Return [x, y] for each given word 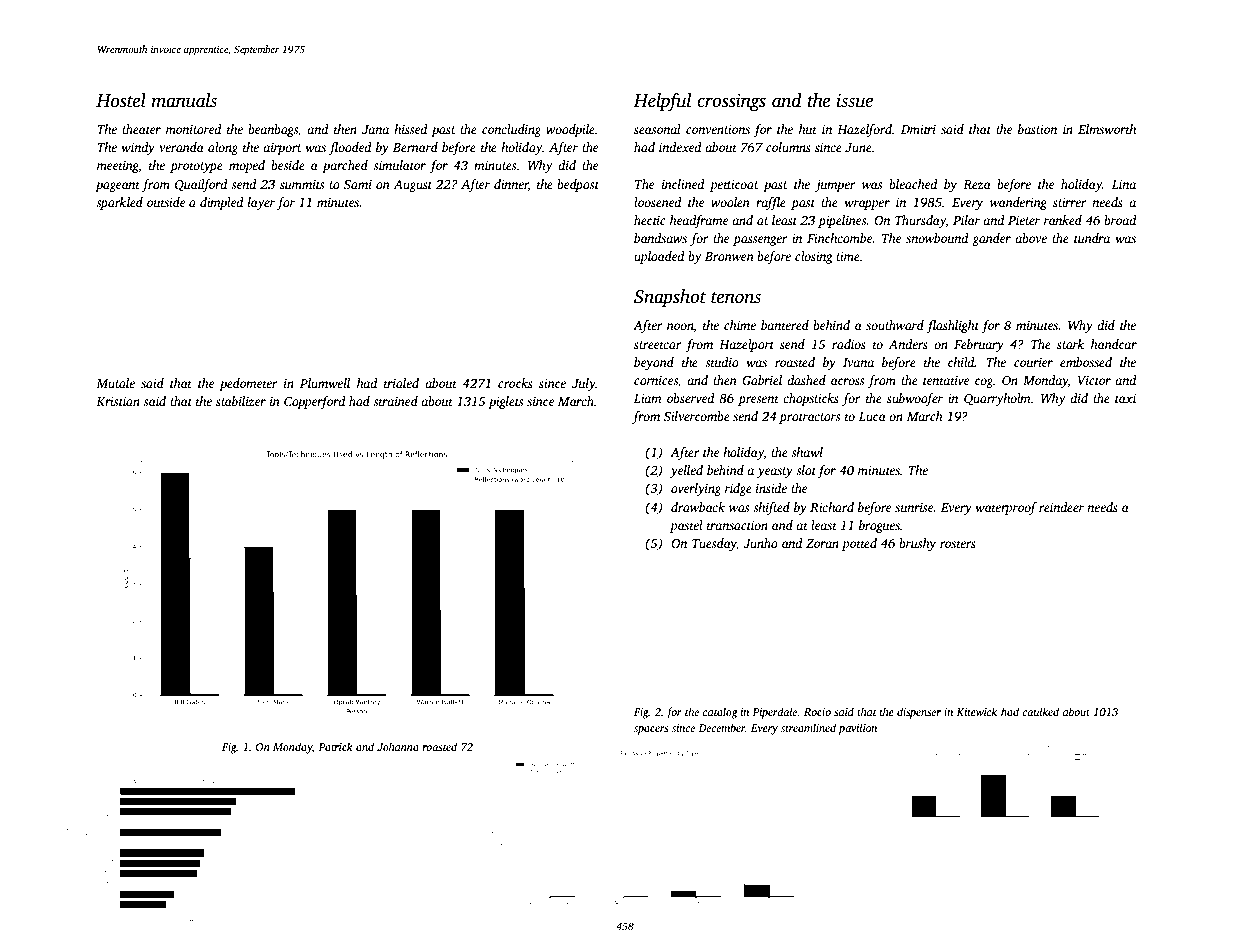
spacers [651, 730]
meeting [118, 167]
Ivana [858, 362]
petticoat [734, 186]
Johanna [398, 746]
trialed [401, 383]
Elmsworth [1107, 129]
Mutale [115, 383]
